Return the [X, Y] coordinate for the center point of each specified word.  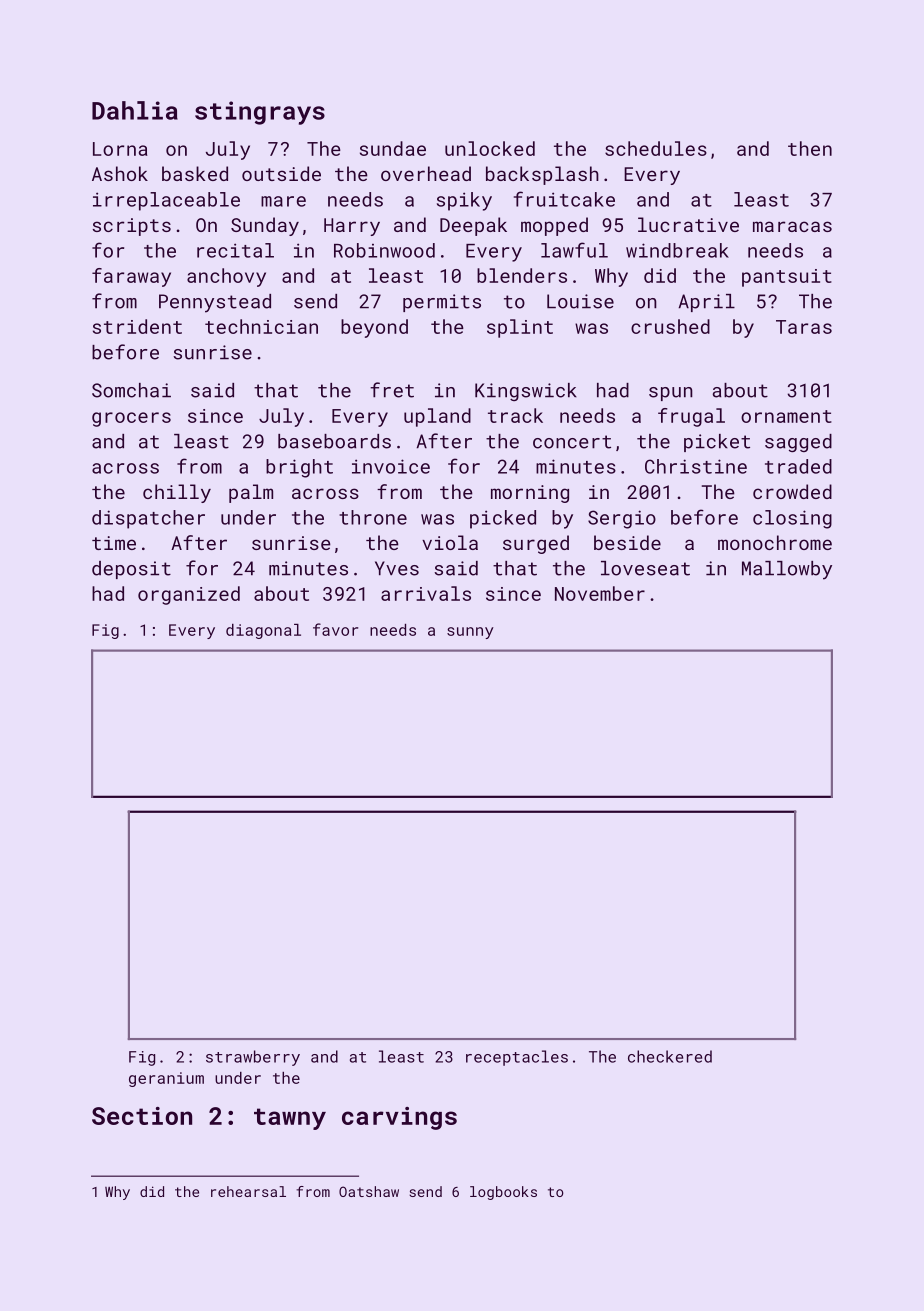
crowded [792, 491]
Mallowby [787, 570]
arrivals [426, 593]
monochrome [775, 542]
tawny [290, 1119]
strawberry [253, 1058]
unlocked [490, 148]
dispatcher [148, 519]
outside [281, 173]
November [600, 593]
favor [335, 629]
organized [189, 595]
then [810, 148]
